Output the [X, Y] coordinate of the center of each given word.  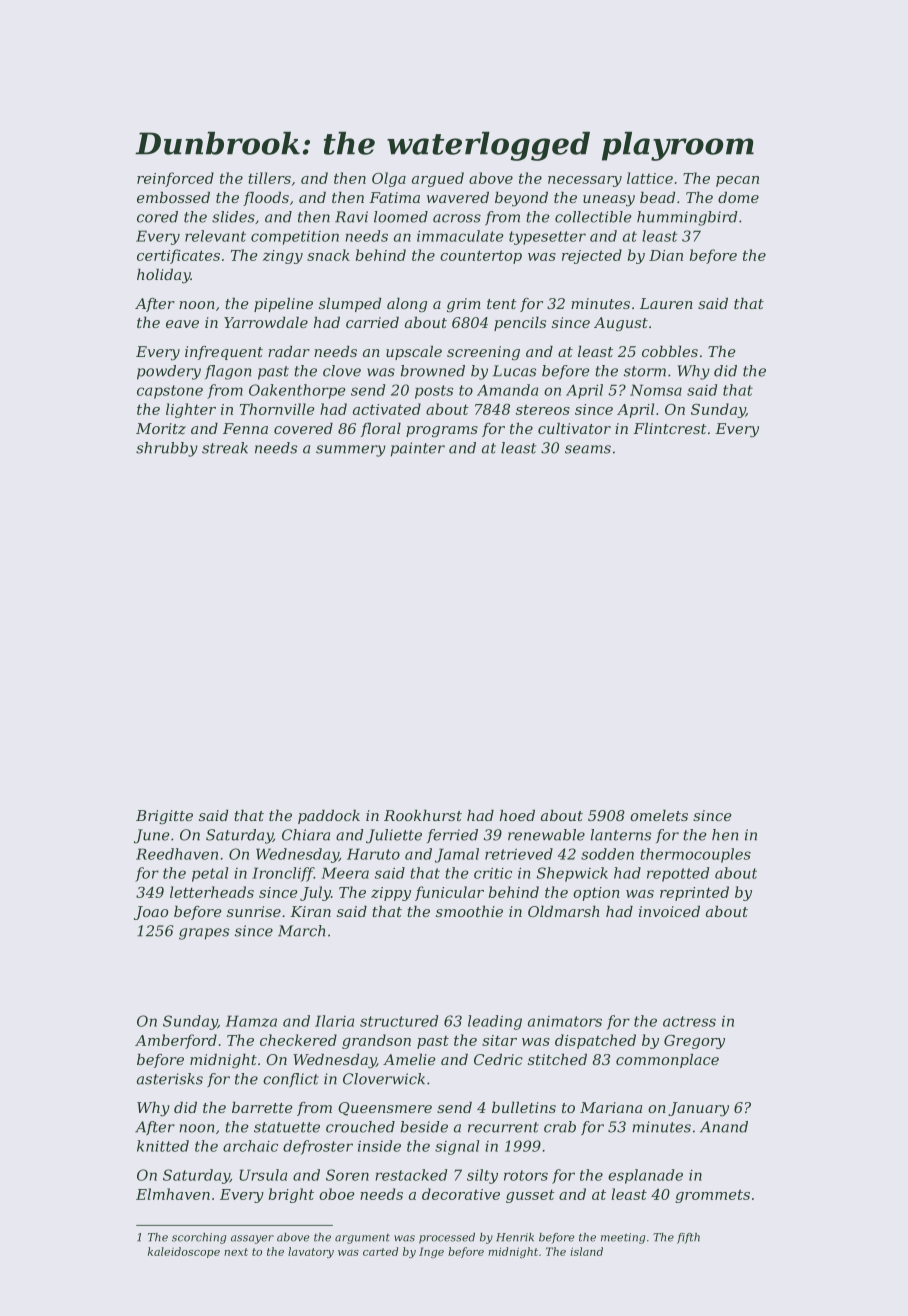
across [457, 218]
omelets [659, 815]
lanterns [621, 835]
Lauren [666, 303]
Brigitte [164, 817]
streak [225, 448]
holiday [164, 276]
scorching [199, 1238]
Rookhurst [423, 815]
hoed [517, 815]
